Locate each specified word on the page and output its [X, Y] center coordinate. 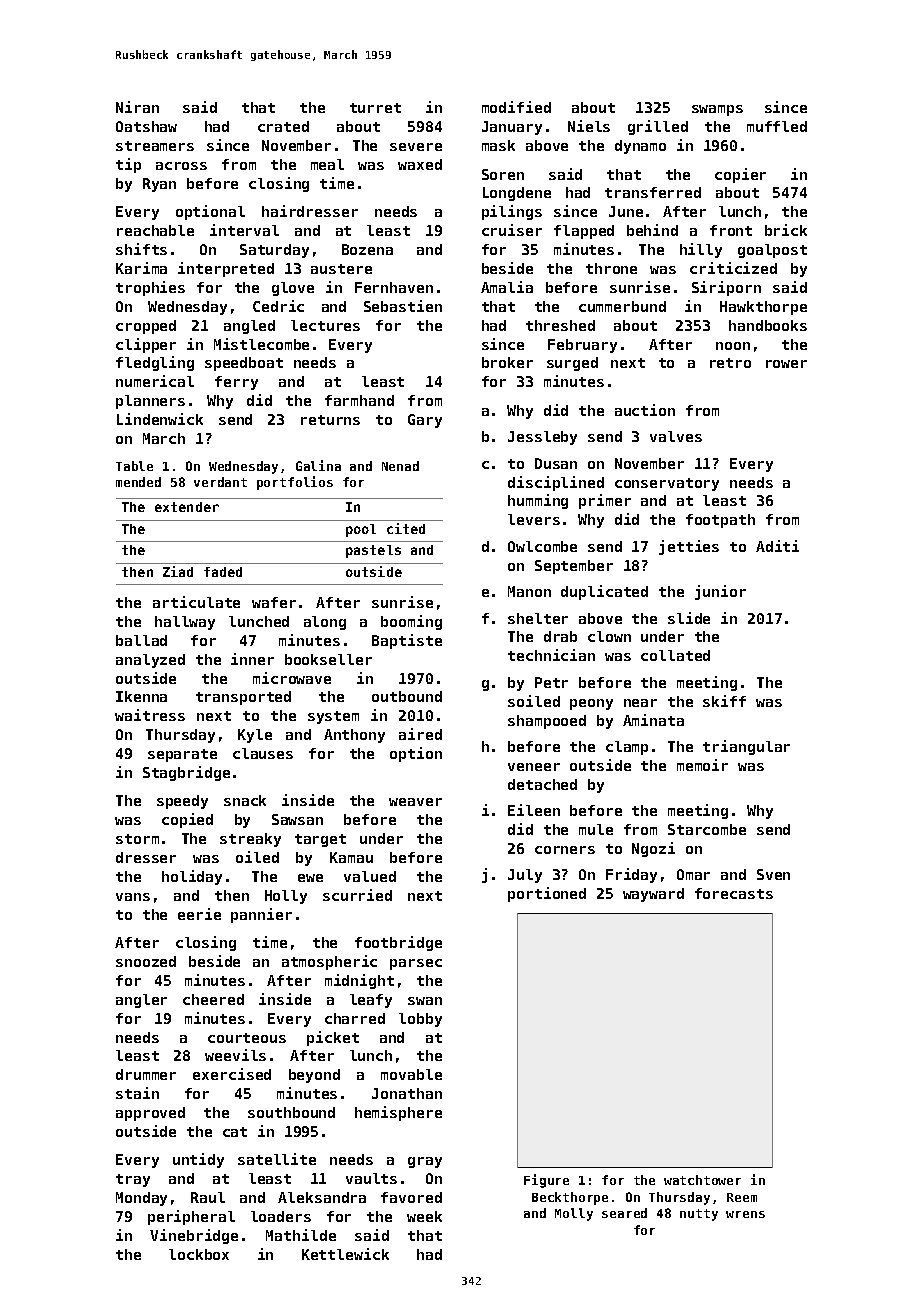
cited [406, 528]
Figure [546, 1181]
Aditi [777, 546]
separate [182, 755]
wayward [653, 895]
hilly [701, 250]
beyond [314, 1076]
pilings [512, 212]
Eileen [534, 810]
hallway [185, 623]
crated [283, 126]
